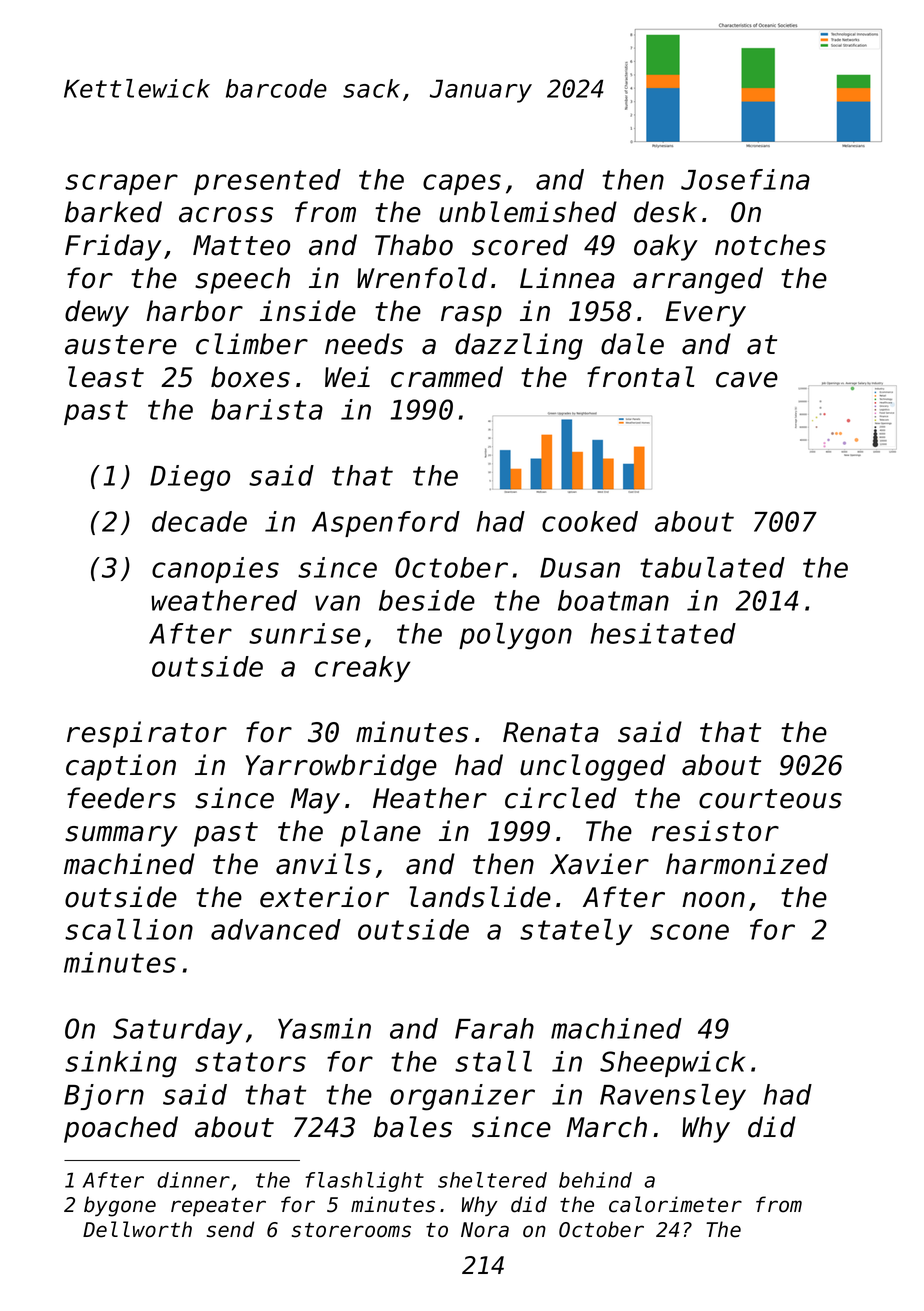 Image resolution: width=924 pixels, height=1311 pixels. What do you see at coordinates (104, 1097) in the screenshot?
I see `Bjorn` at bounding box center [104, 1097].
